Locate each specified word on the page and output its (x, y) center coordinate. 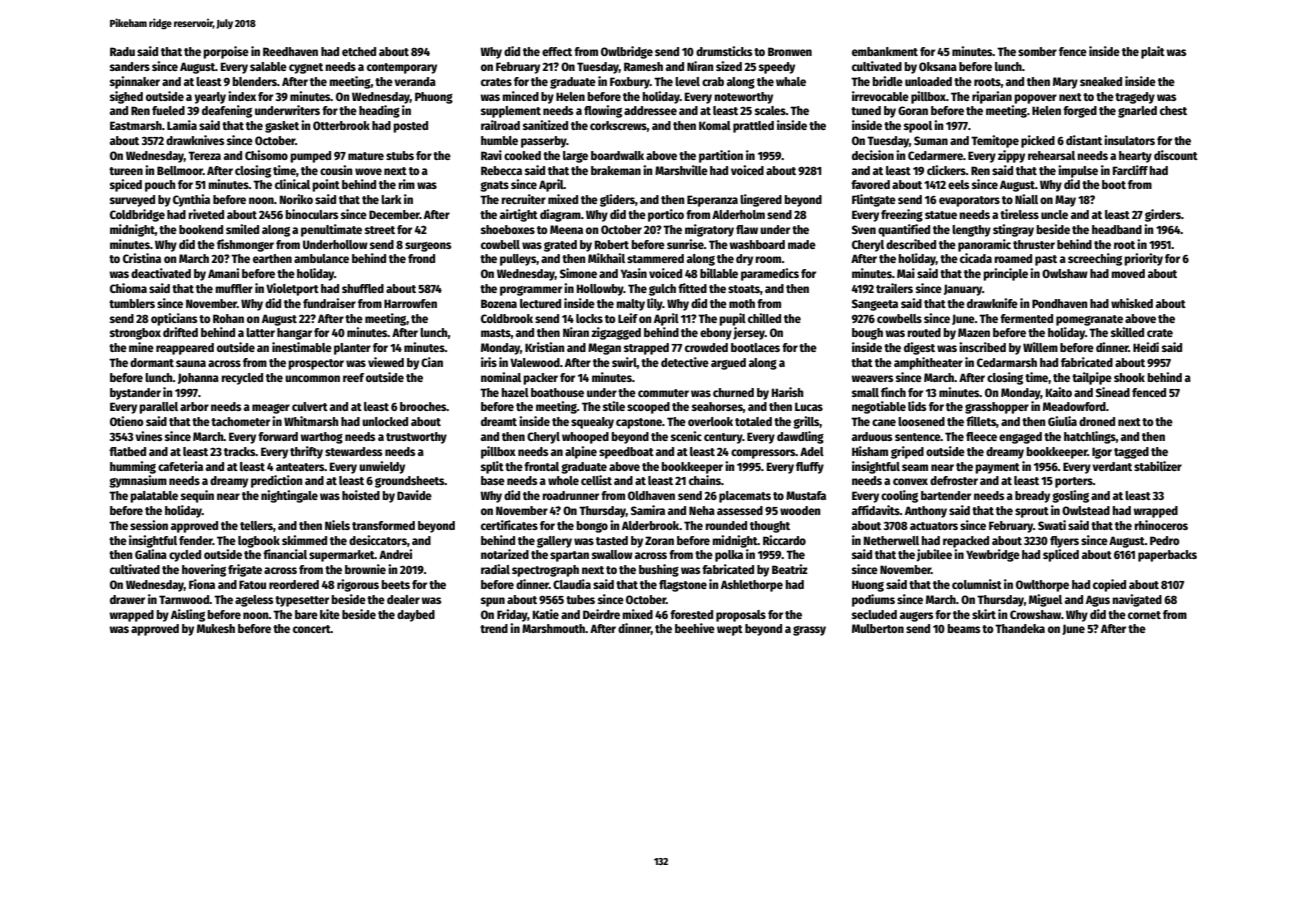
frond (421, 258)
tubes (580, 599)
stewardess (353, 451)
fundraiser (329, 303)
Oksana (938, 66)
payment (997, 468)
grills (806, 422)
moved (1128, 273)
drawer (127, 599)
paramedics (770, 274)
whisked (1132, 303)
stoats (744, 289)
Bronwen (790, 51)
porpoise (226, 52)
